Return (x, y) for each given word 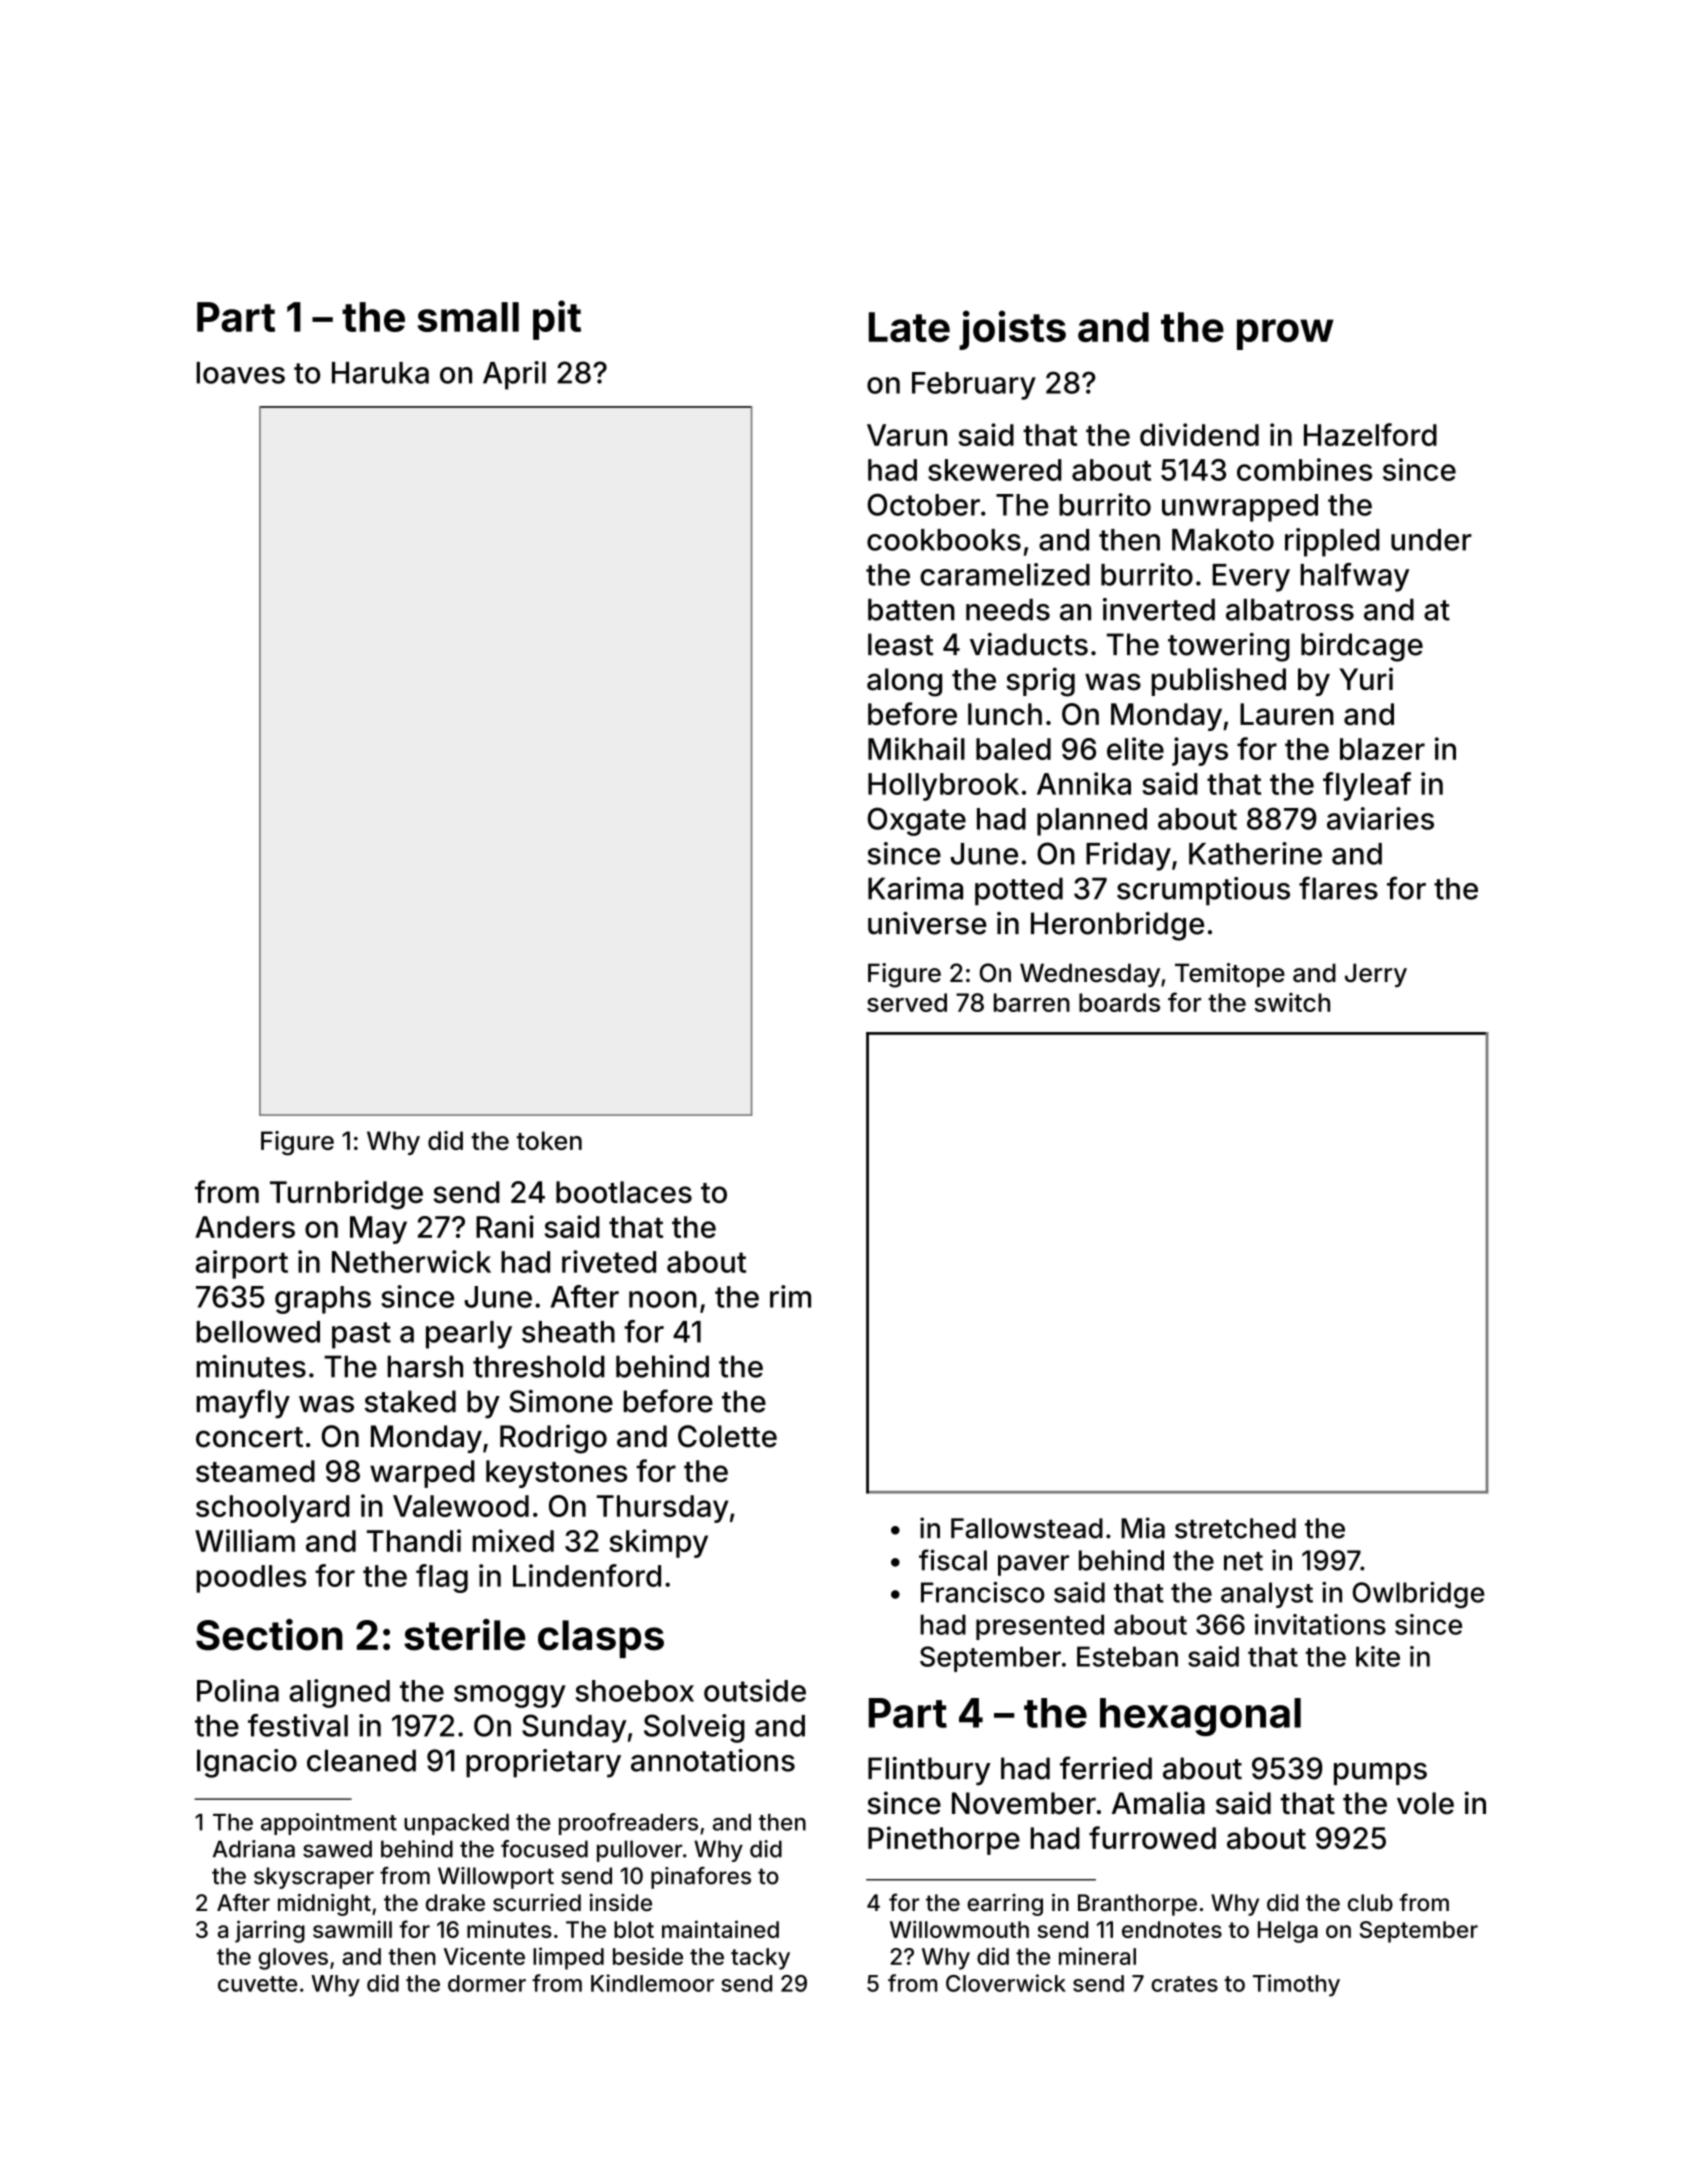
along (904, 682)
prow (1285, 334)
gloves (293, 1959)
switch (1292, 1002)
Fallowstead (1027, 1528)
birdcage (1362, 647)
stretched (1235, 1528)
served (907, 1002)
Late (909, 327)
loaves (241, 373)
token (549, 1140)
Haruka (380, 373)
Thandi (414, 1540)
